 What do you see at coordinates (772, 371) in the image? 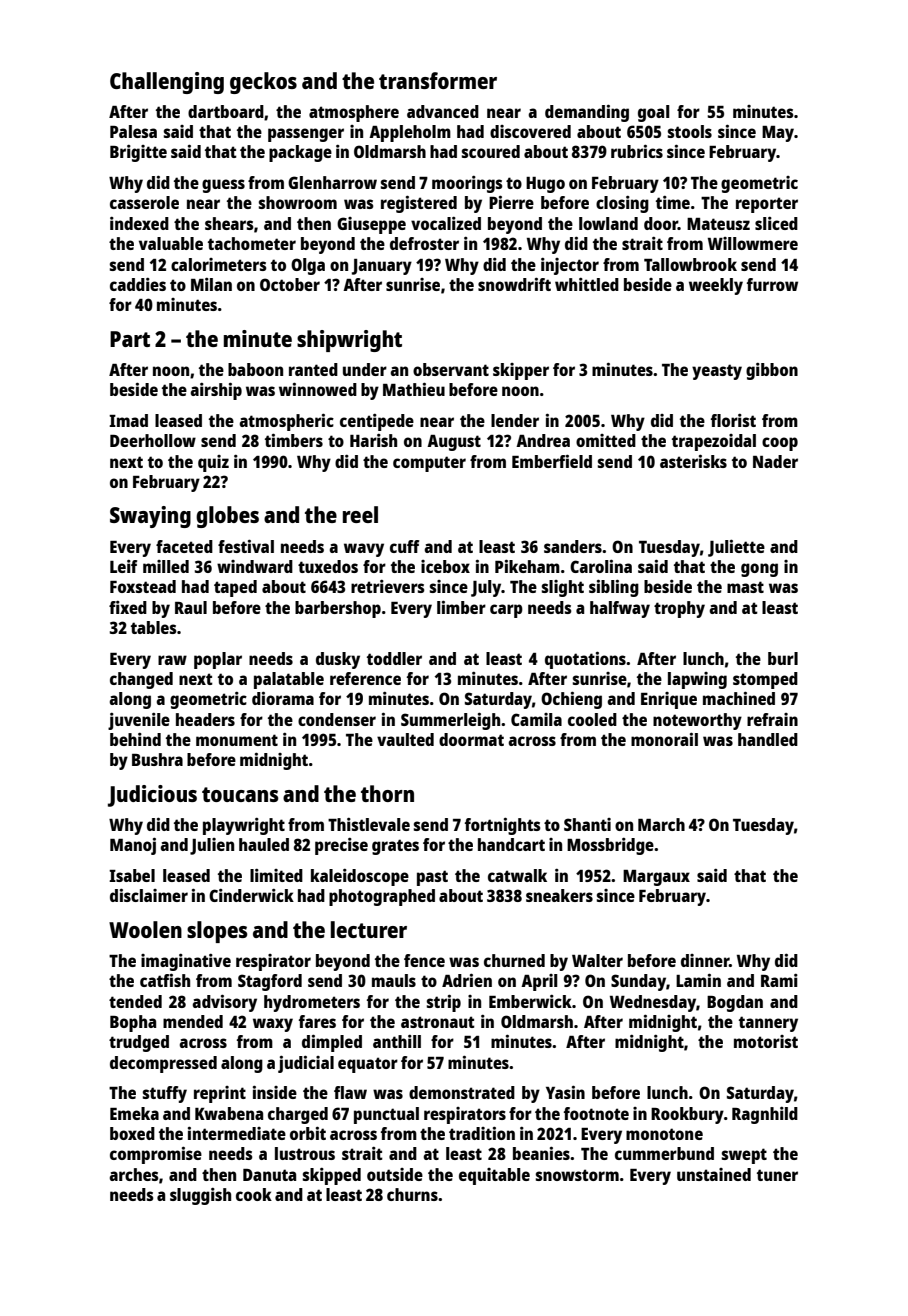
I see `gibbon` at bounding box center [772, 371].
